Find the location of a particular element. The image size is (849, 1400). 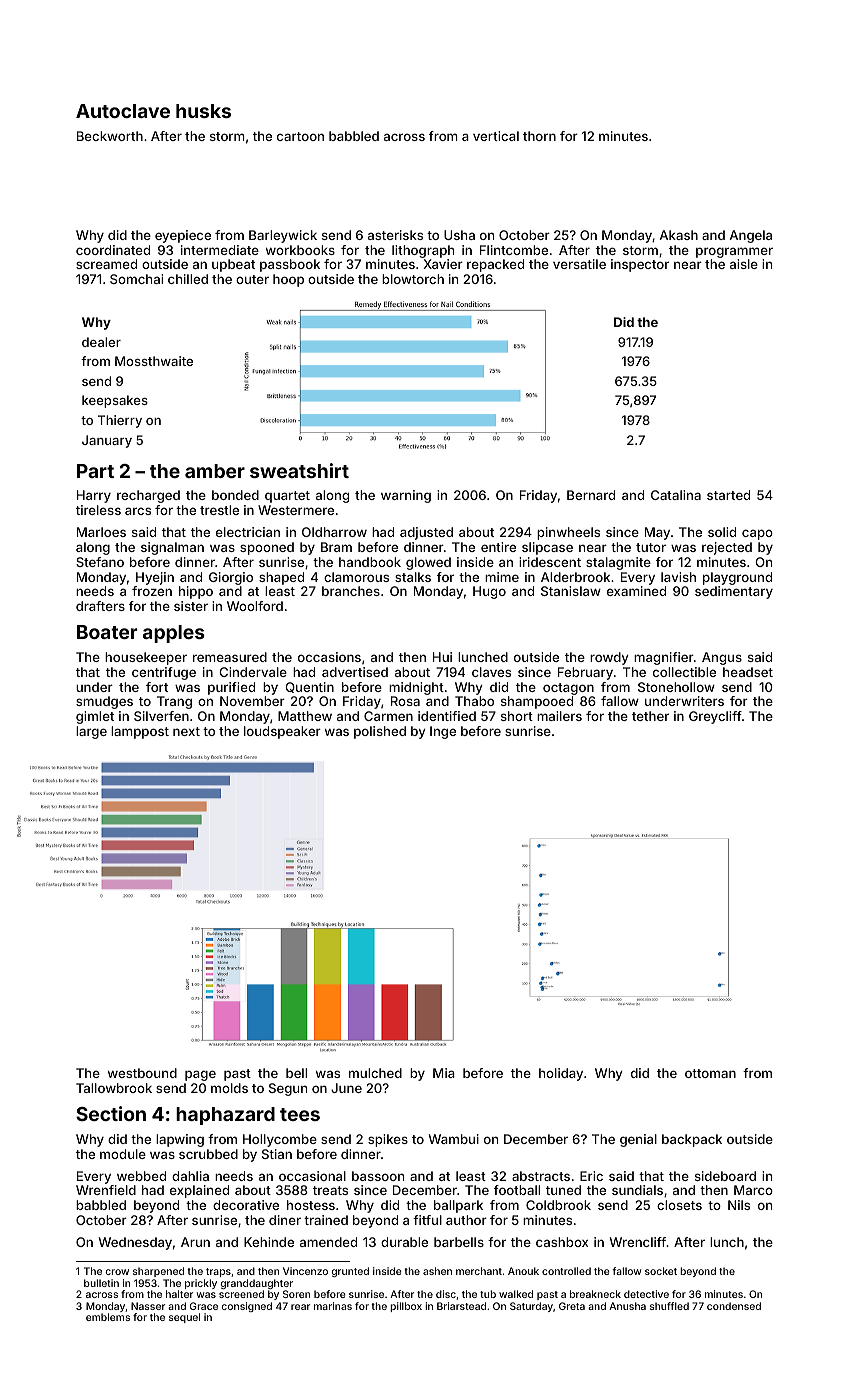

cartoon is located at coordinates (300, 136).
